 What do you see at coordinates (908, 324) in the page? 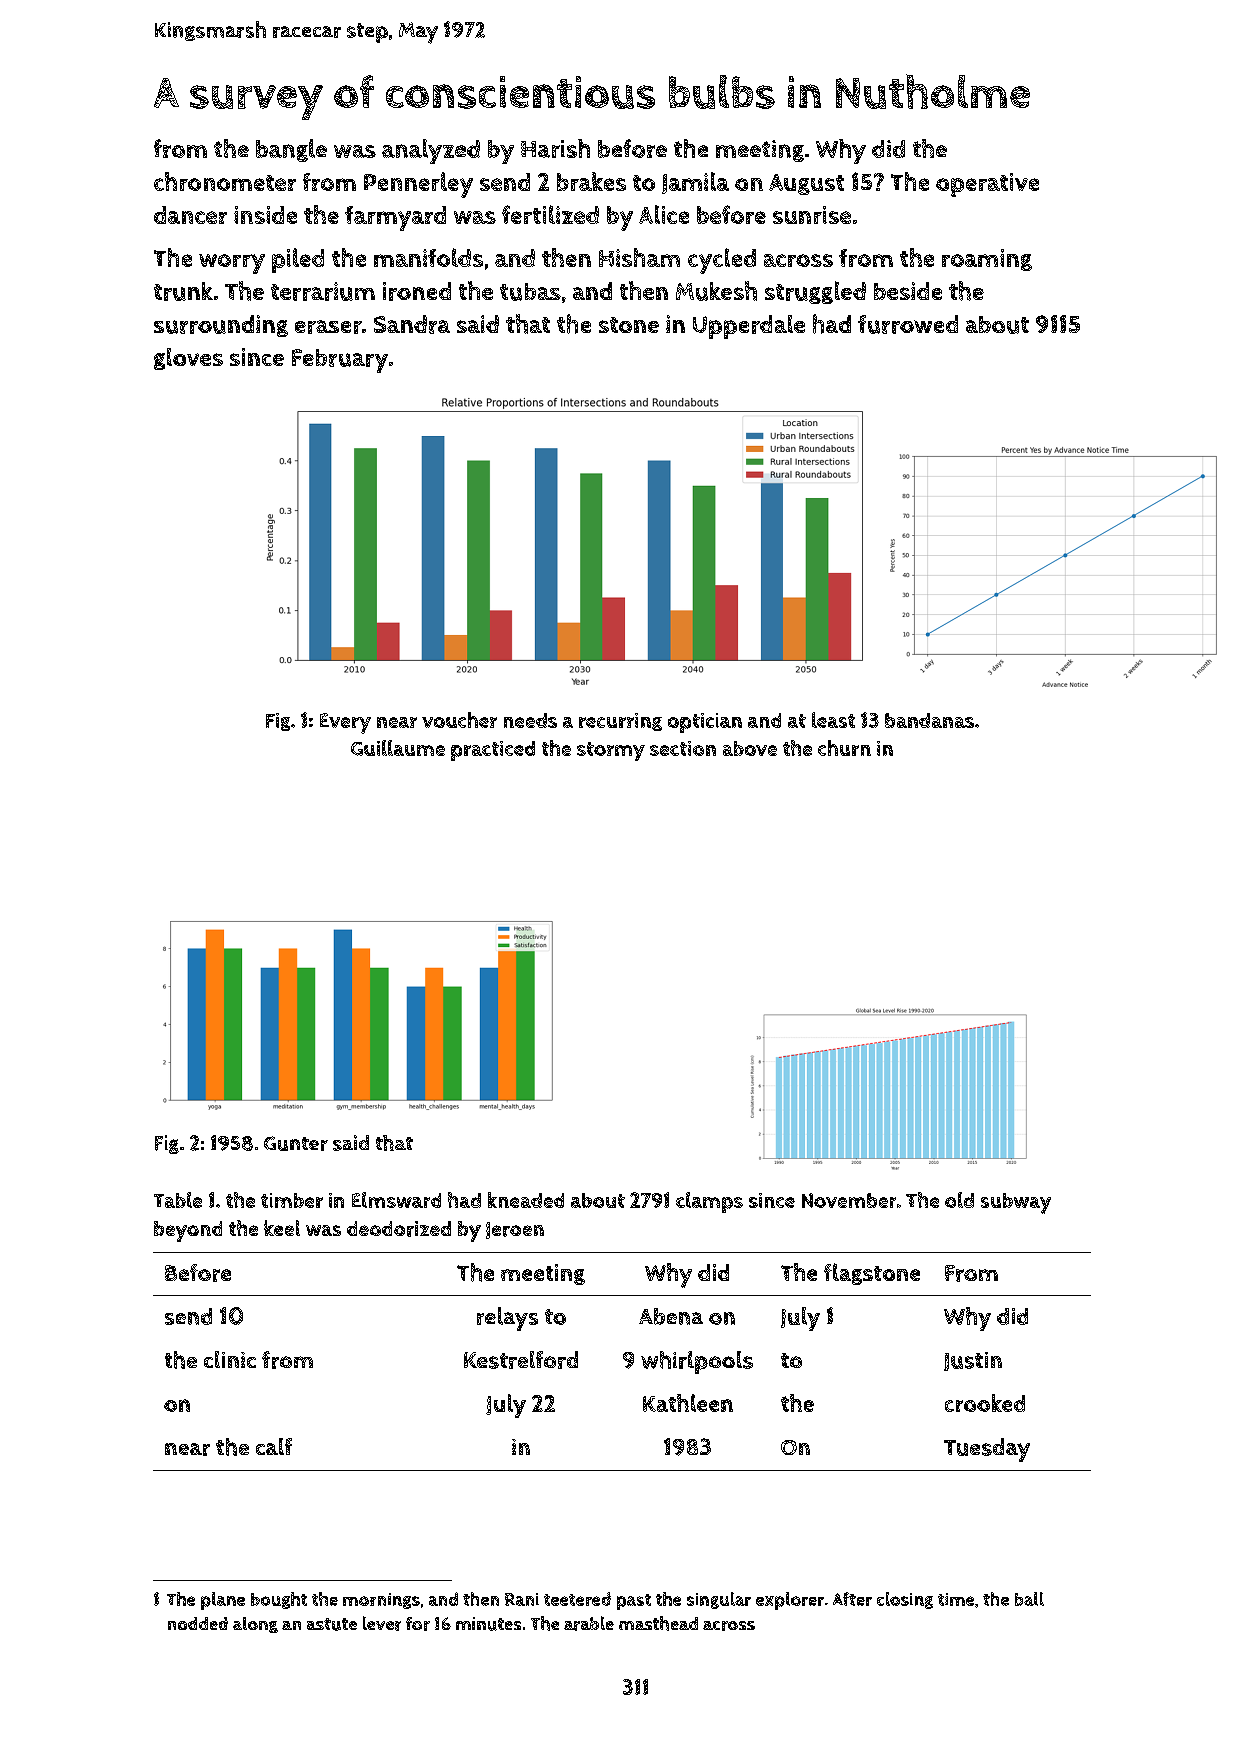
I see `furrowed` at bounding box center [908, 324].
